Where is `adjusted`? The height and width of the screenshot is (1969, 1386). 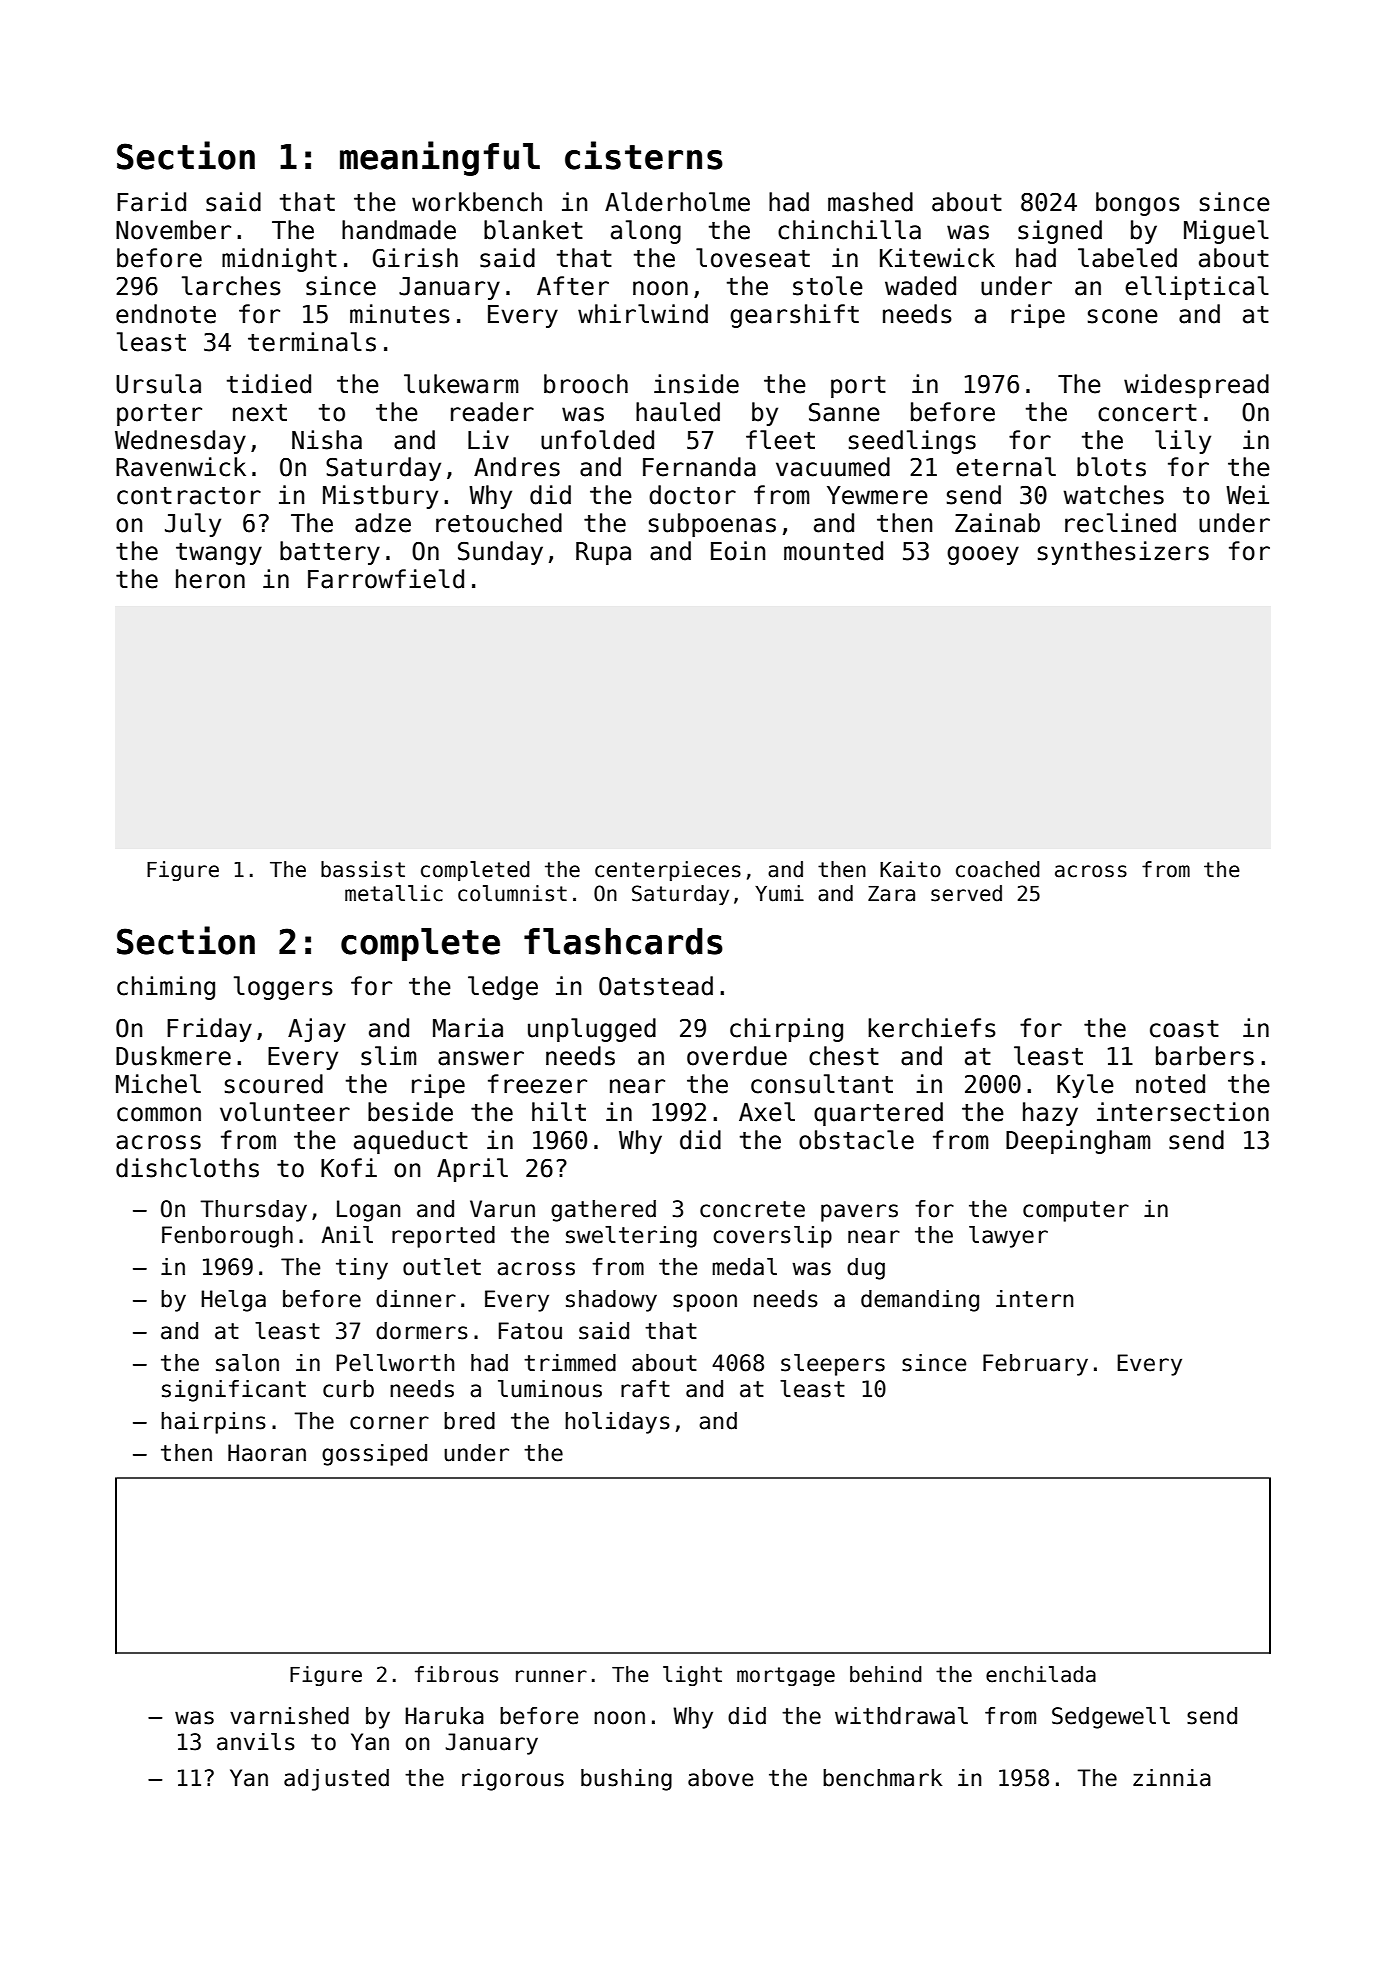
adjusted is located at coordinates (336, 1780).
